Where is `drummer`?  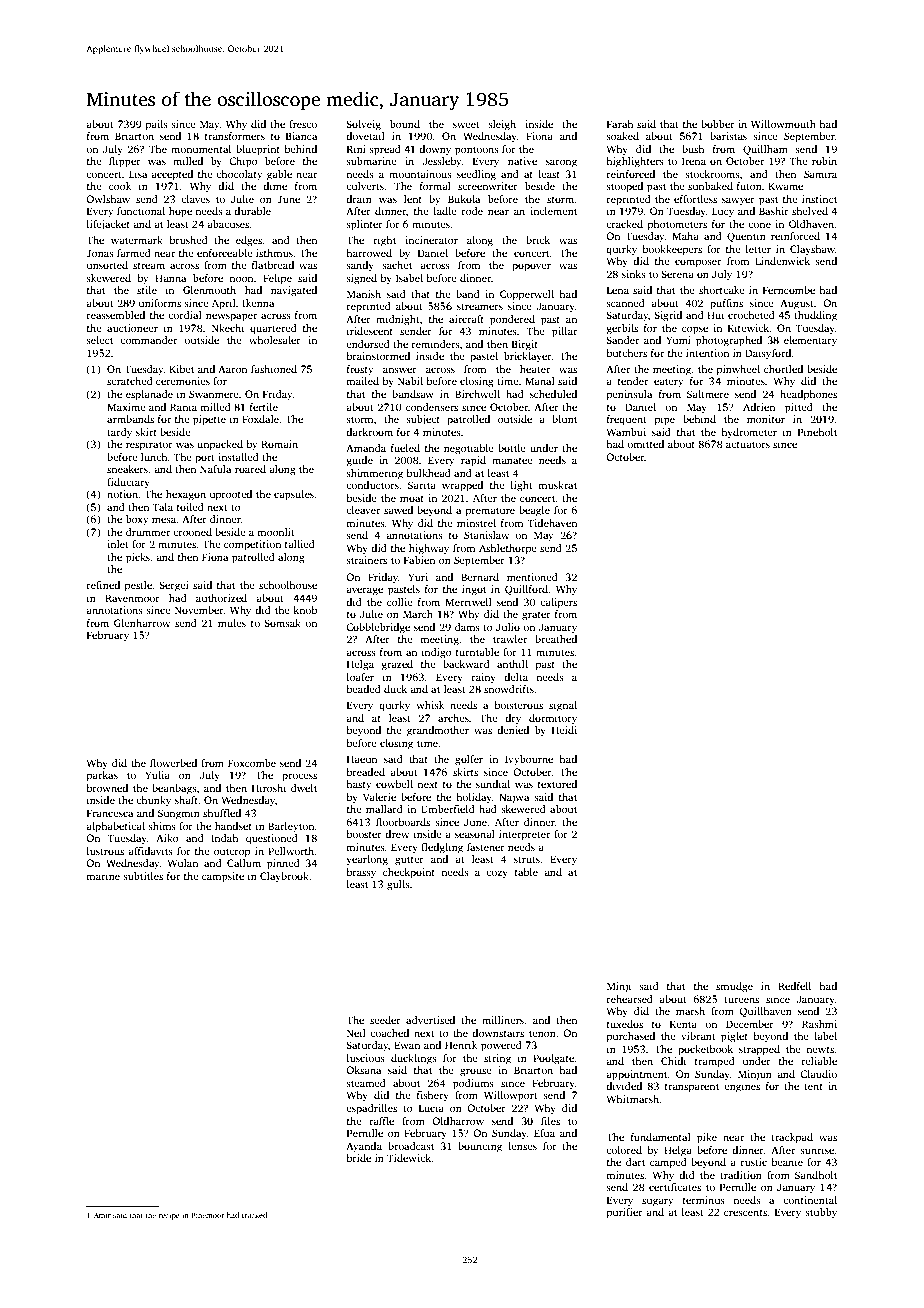
drummer is located at coordinates (148, 532).
